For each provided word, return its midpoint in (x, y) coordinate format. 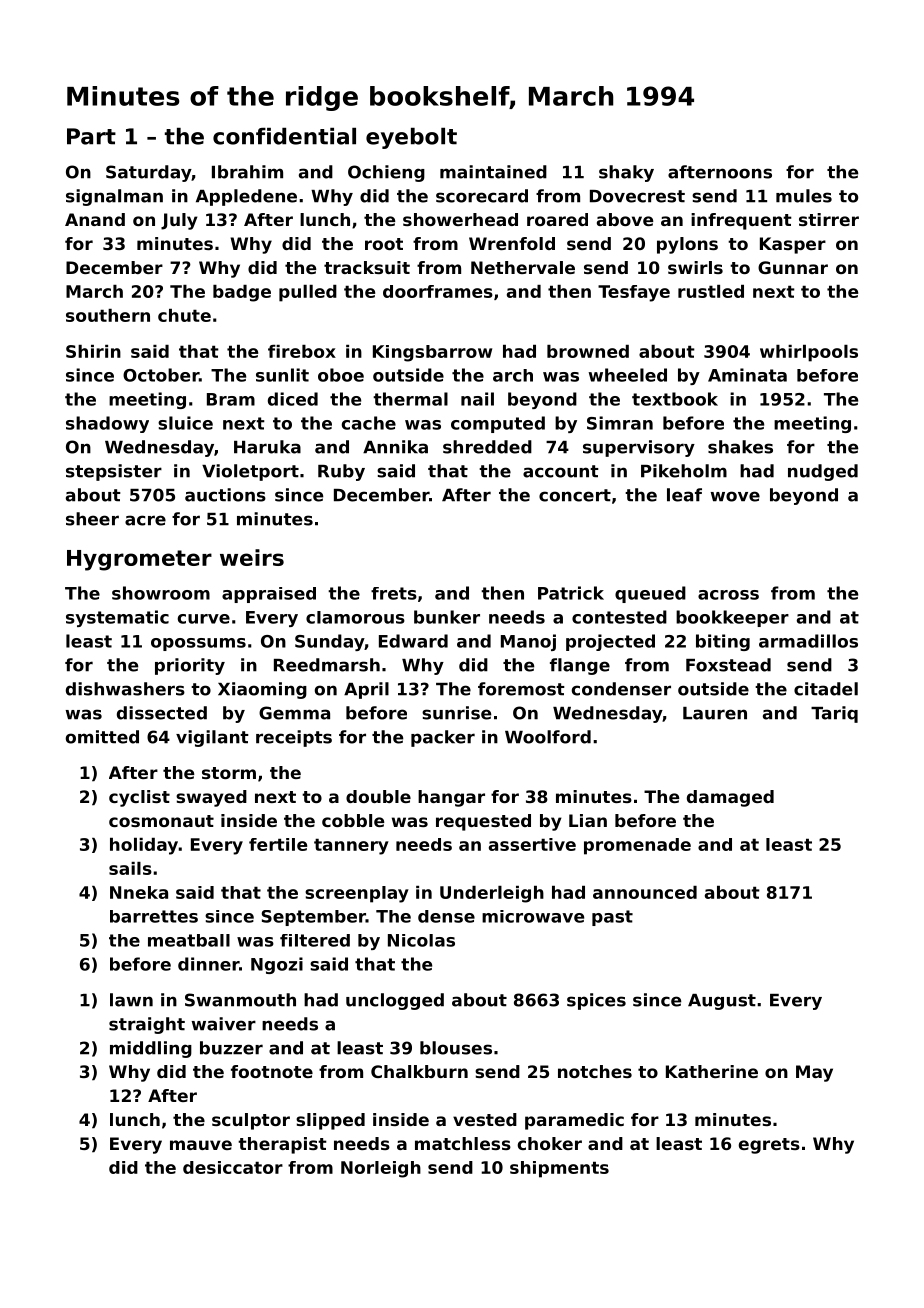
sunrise (456, 713)
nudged (823, 472)
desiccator (233, 1167)
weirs (252, 557)
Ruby (341, 472)
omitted (102, 737)
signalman (114, 197)
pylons (687, 245)
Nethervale (523, 267)
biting (723, 642)
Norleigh (381, 1169)
